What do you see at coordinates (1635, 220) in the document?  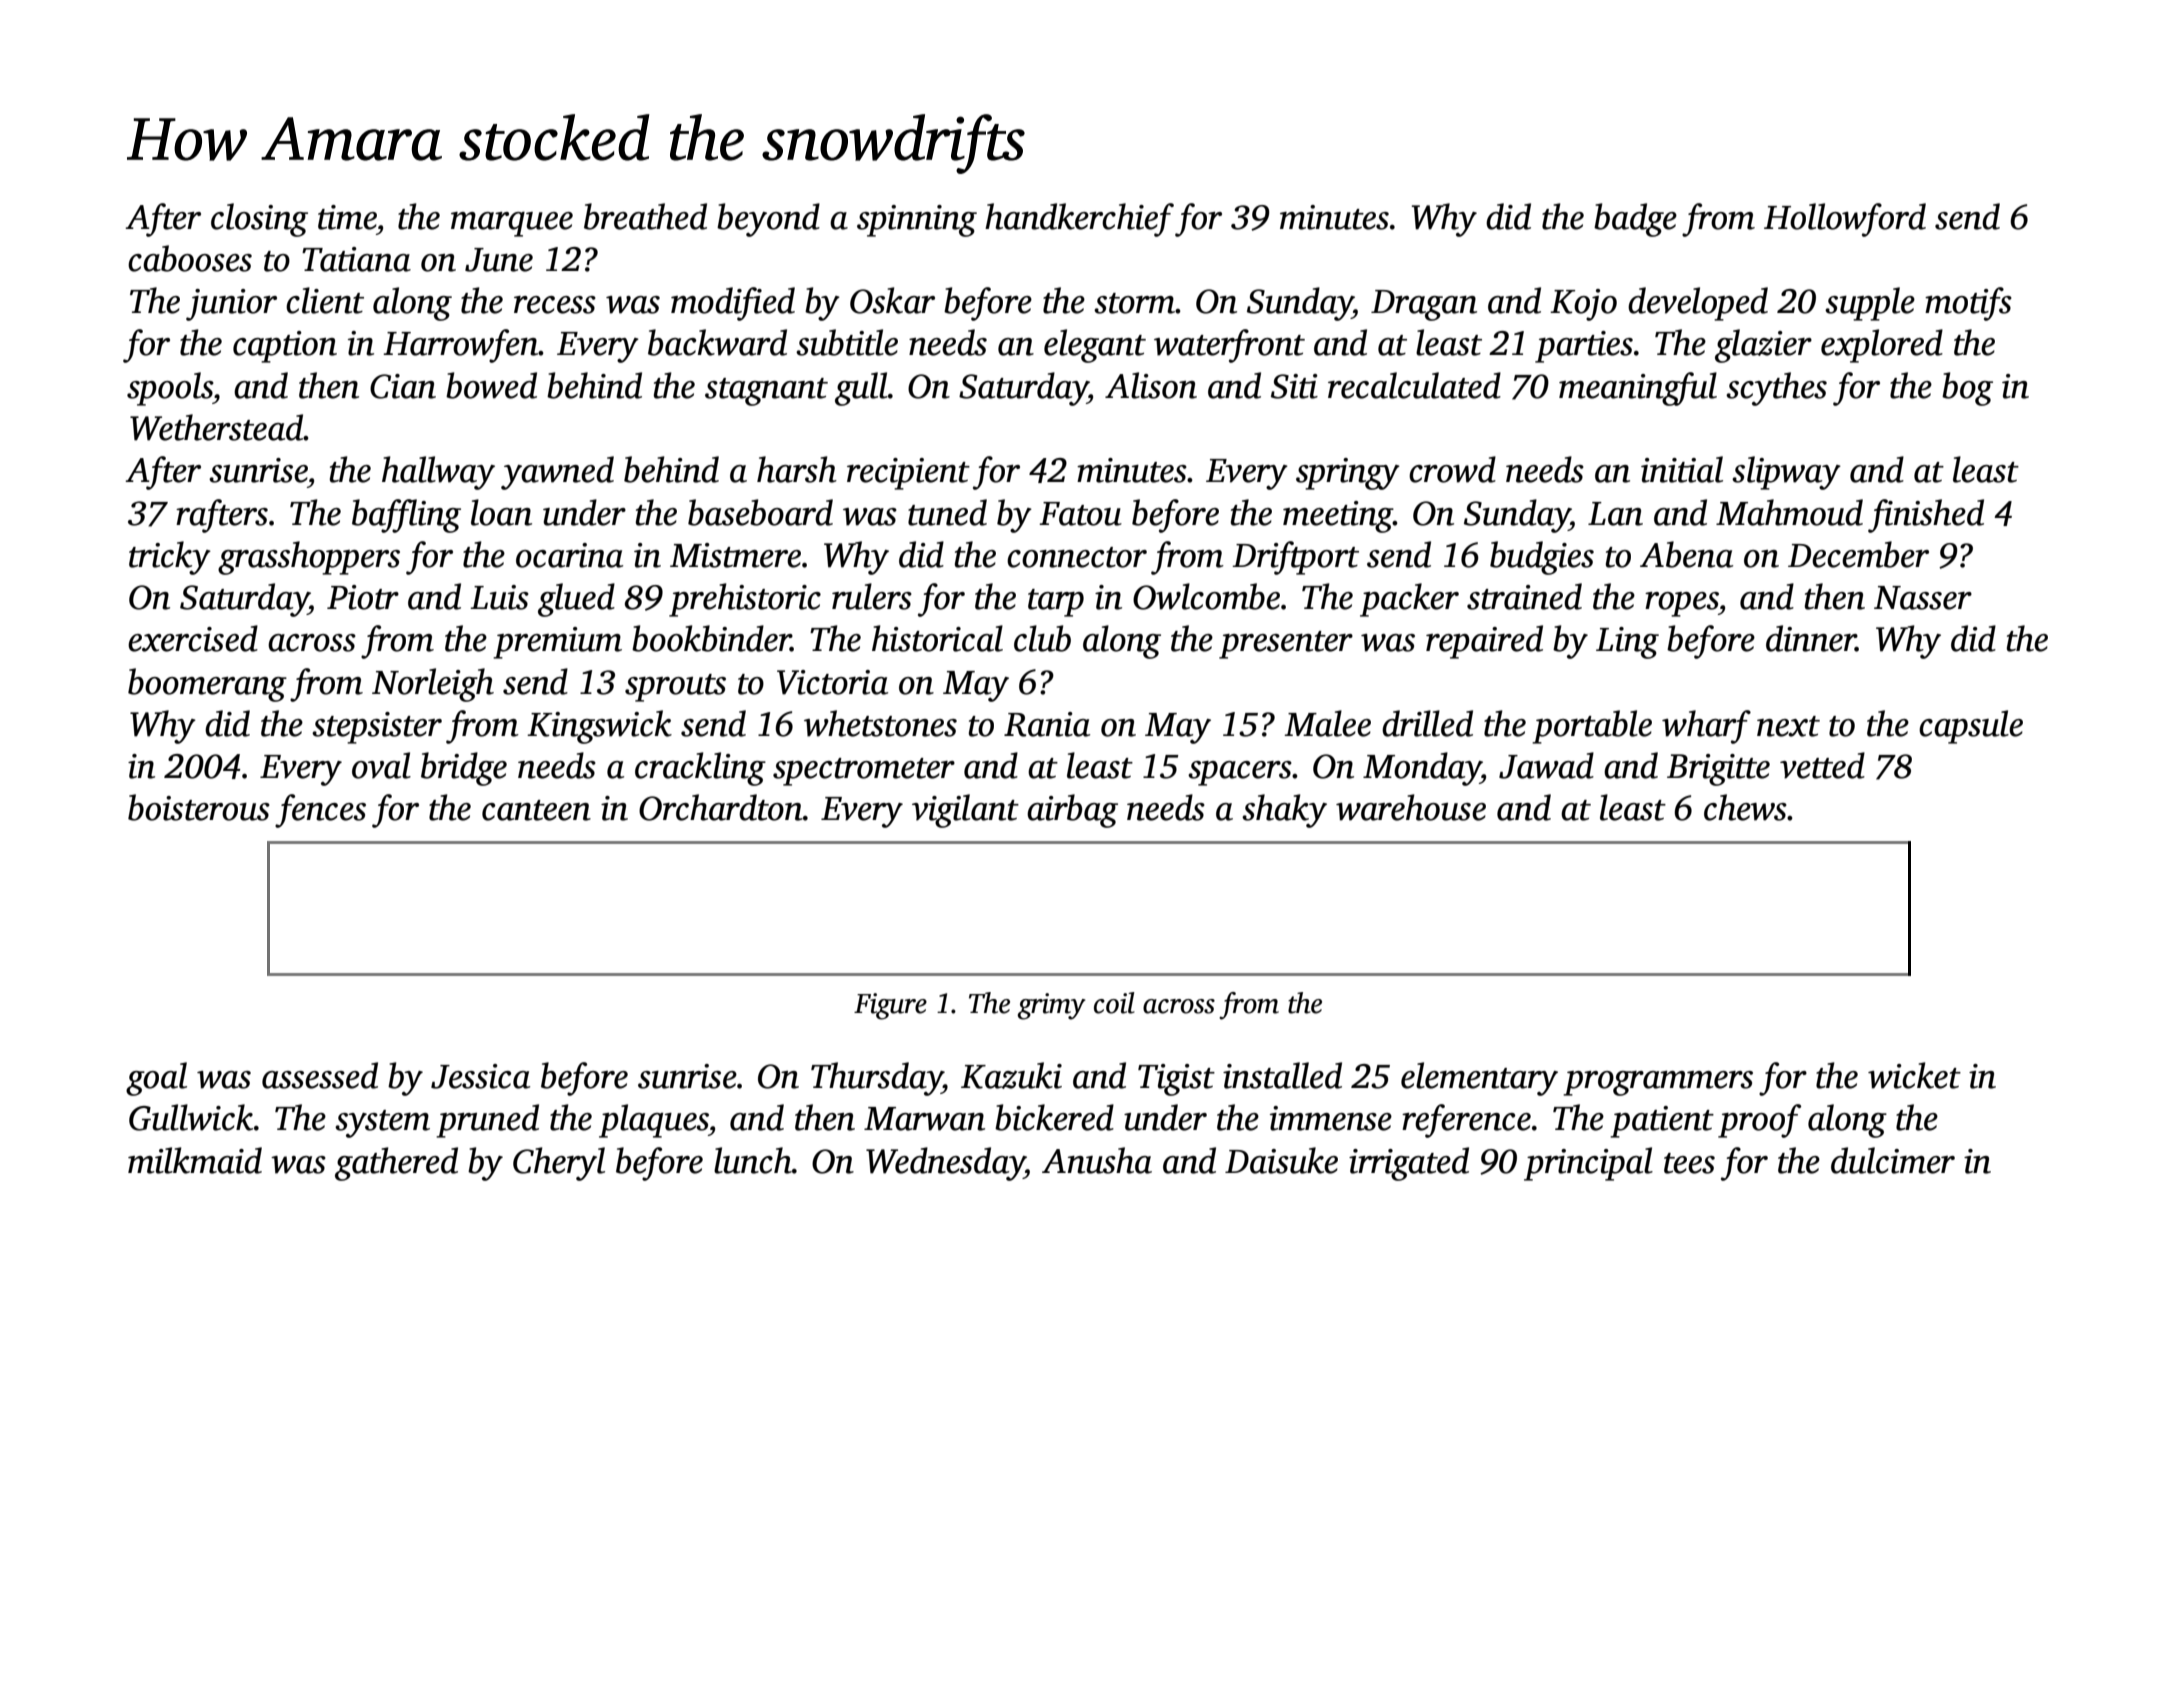 I see `badge` at bounding box center [1635, 220].
